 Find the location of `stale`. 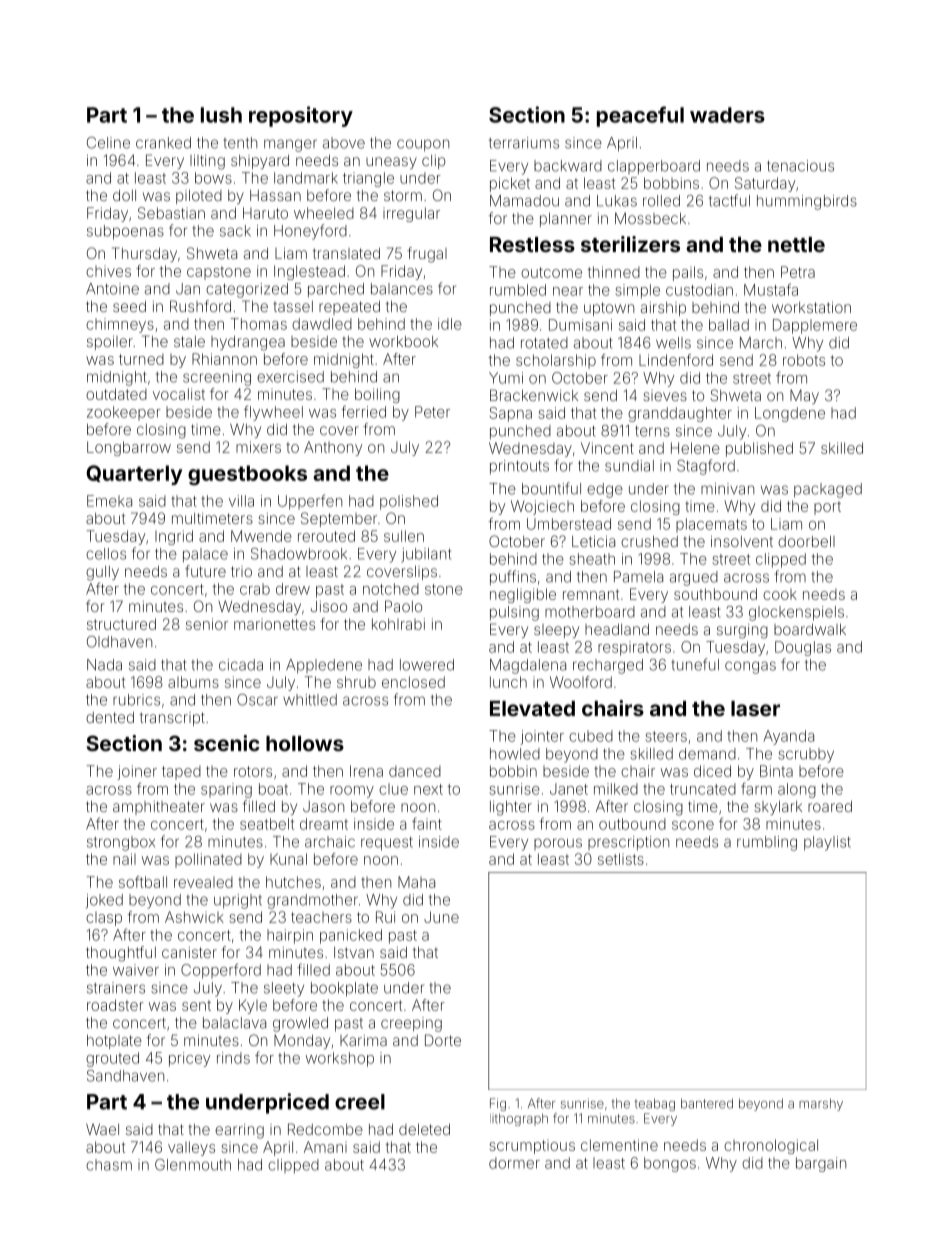

stale is located at coordinates (189, 341).
